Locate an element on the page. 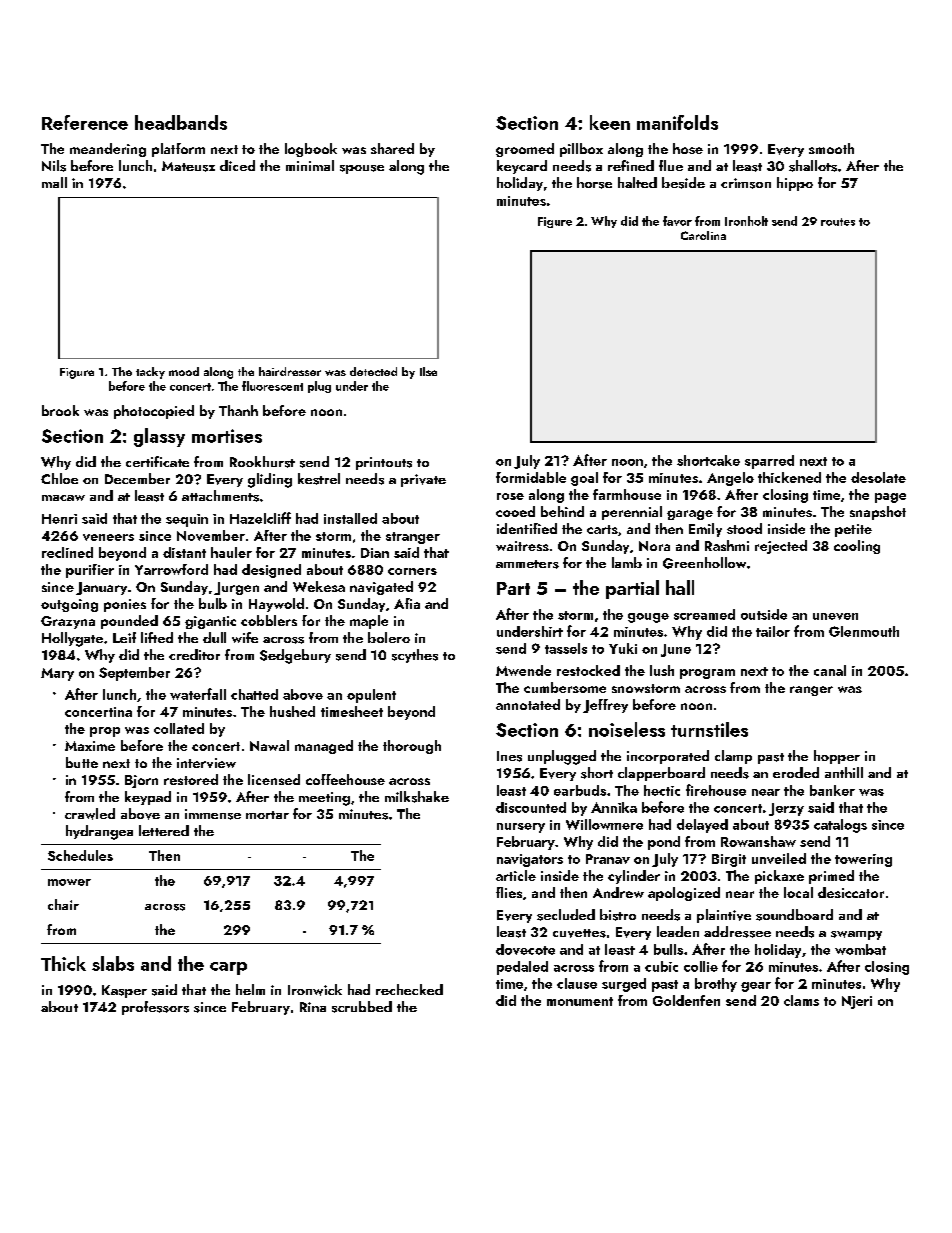  navigators is located at coordinates (530, 860).
